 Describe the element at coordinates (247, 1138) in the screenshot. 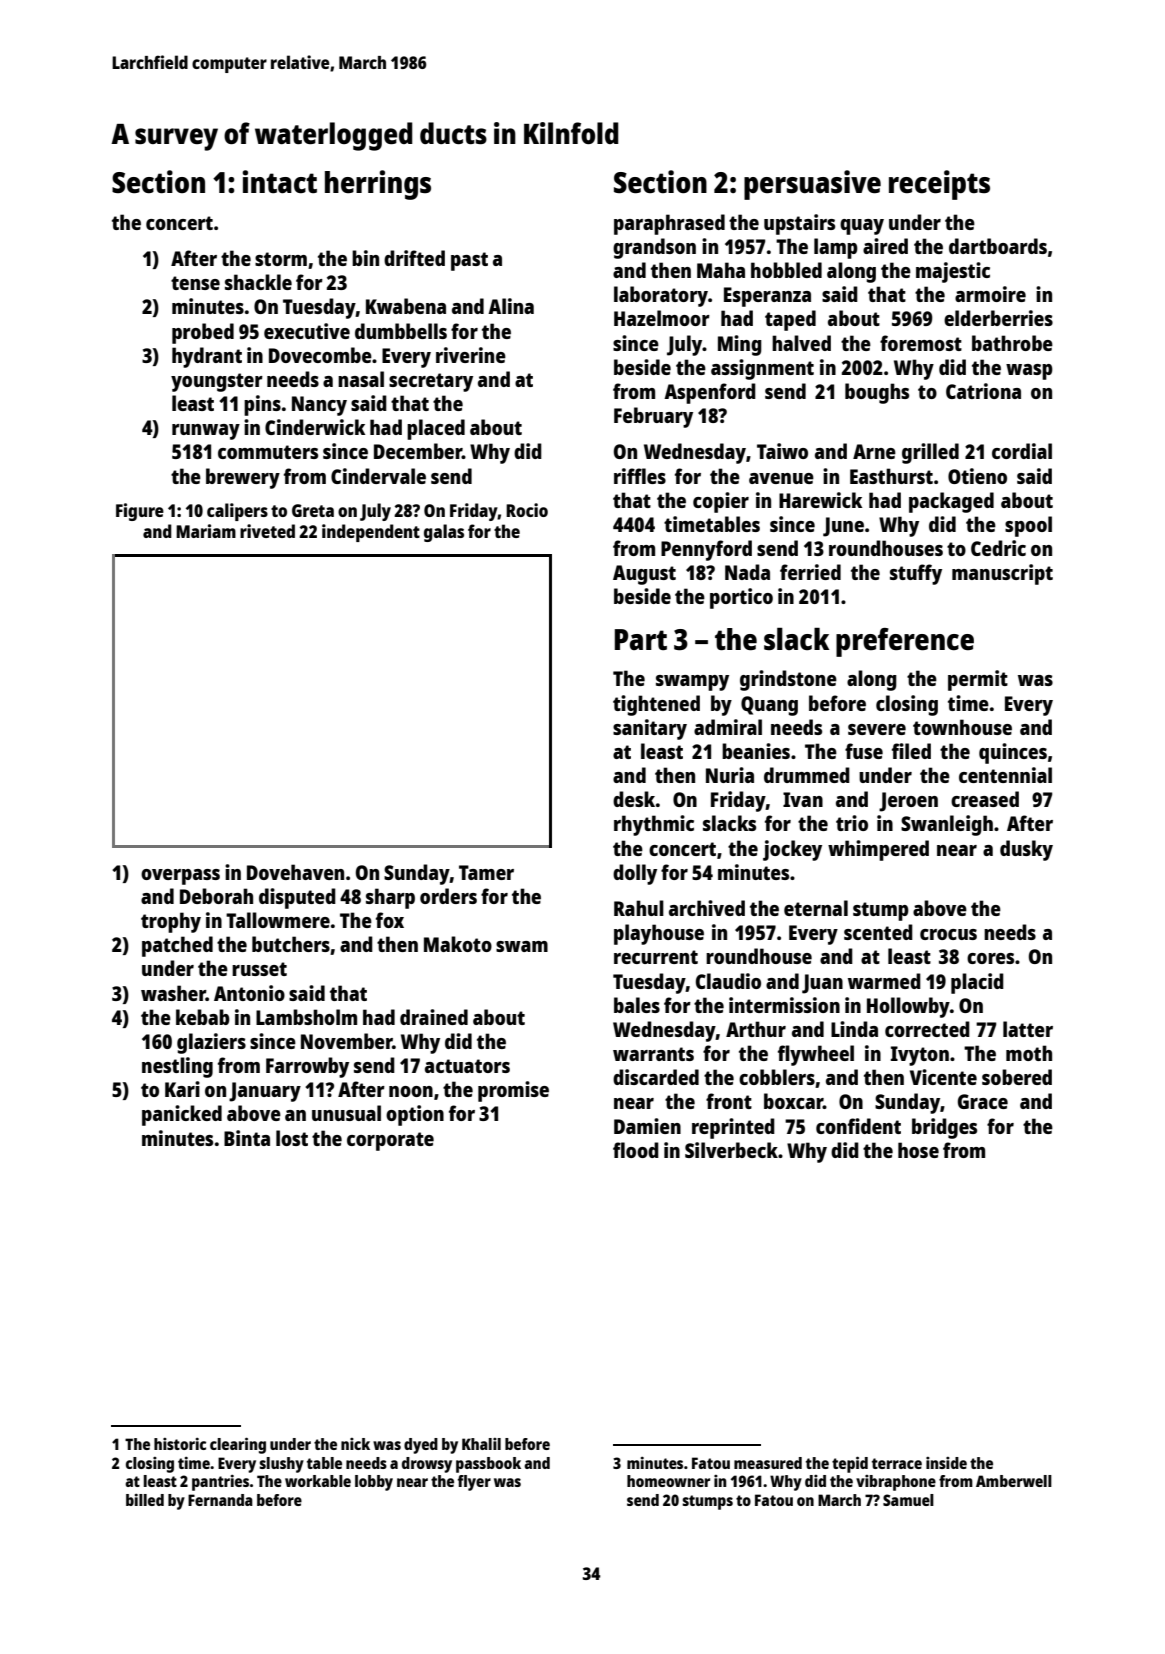

I see `Binta` at that location.
